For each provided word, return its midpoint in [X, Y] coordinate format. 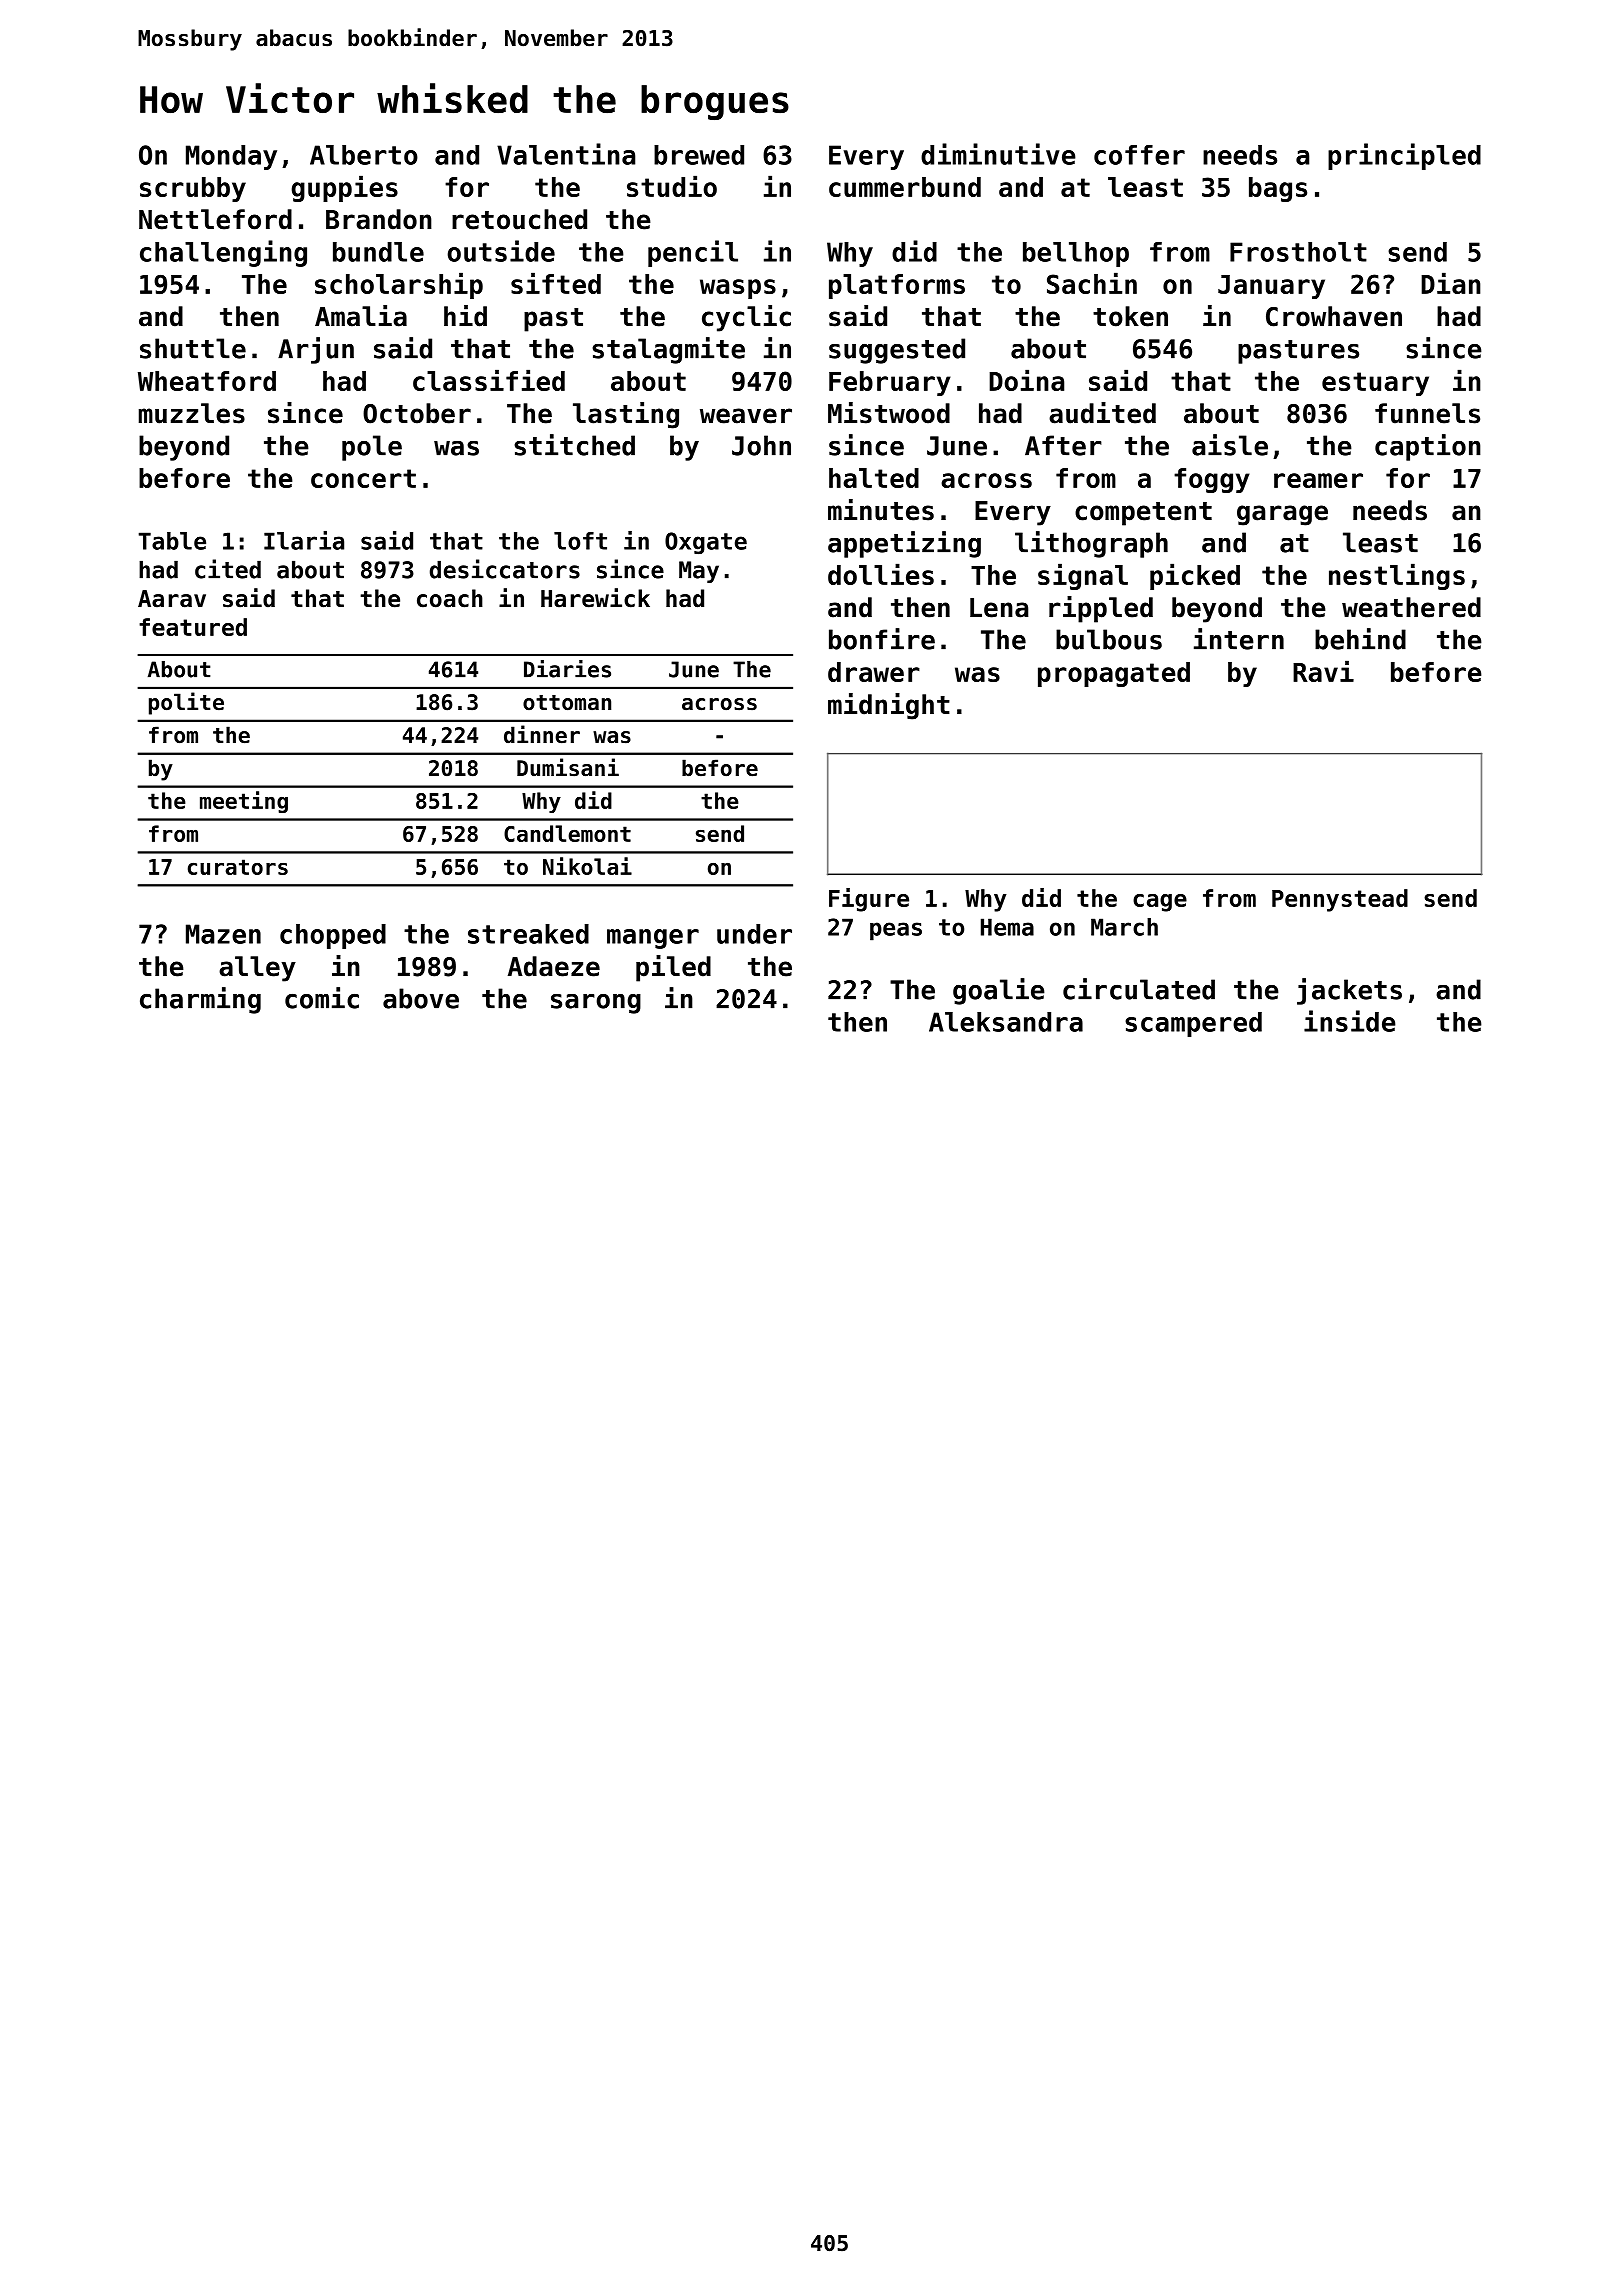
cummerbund [905, 187]
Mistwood [889, 413]
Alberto [364, 155]
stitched [574, 445]
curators [238, 867]
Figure [869, 900]
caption [1428, 447]
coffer [1139, 155]
